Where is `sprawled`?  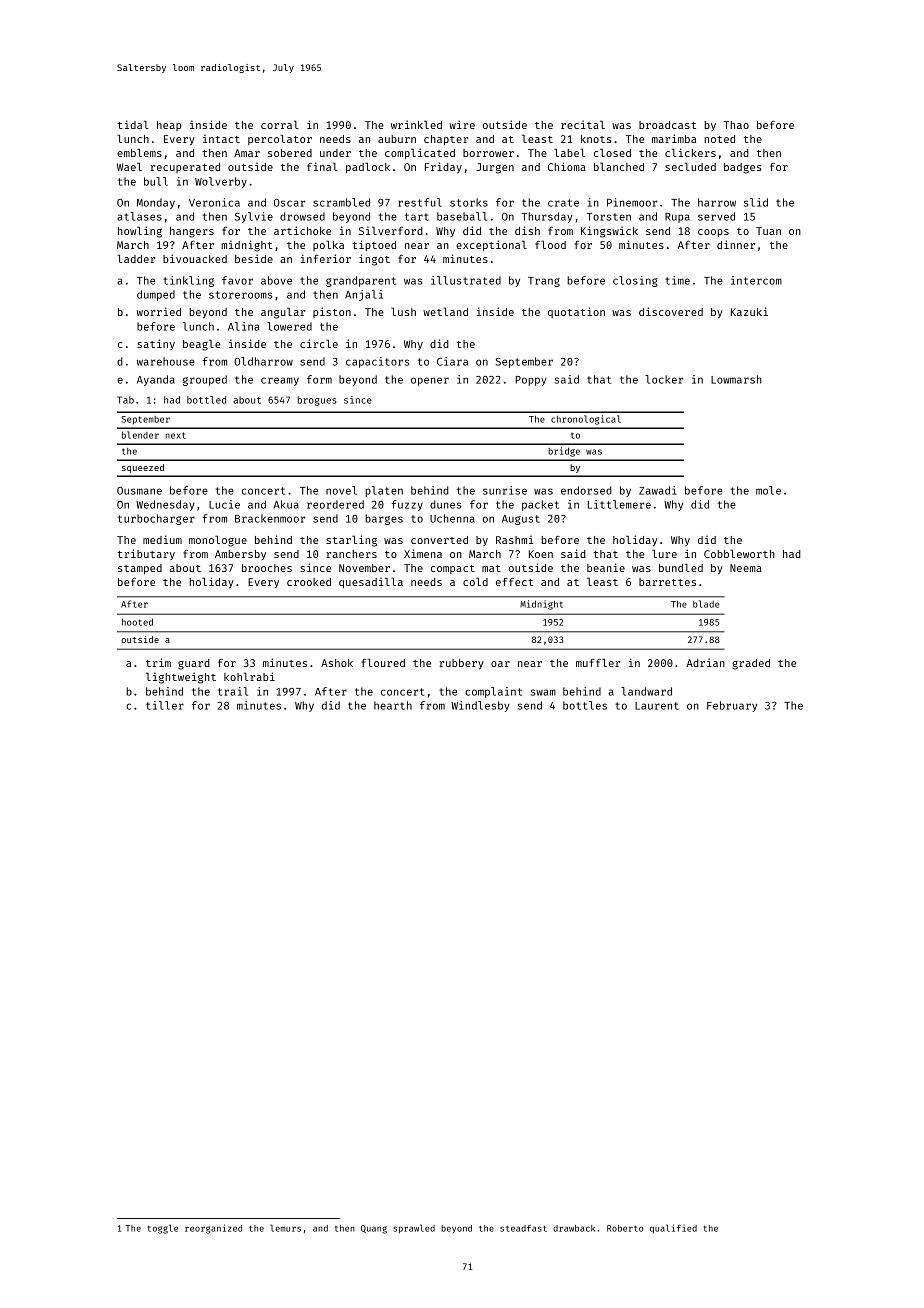 sprawled is located at coordinates (414, 1228).
